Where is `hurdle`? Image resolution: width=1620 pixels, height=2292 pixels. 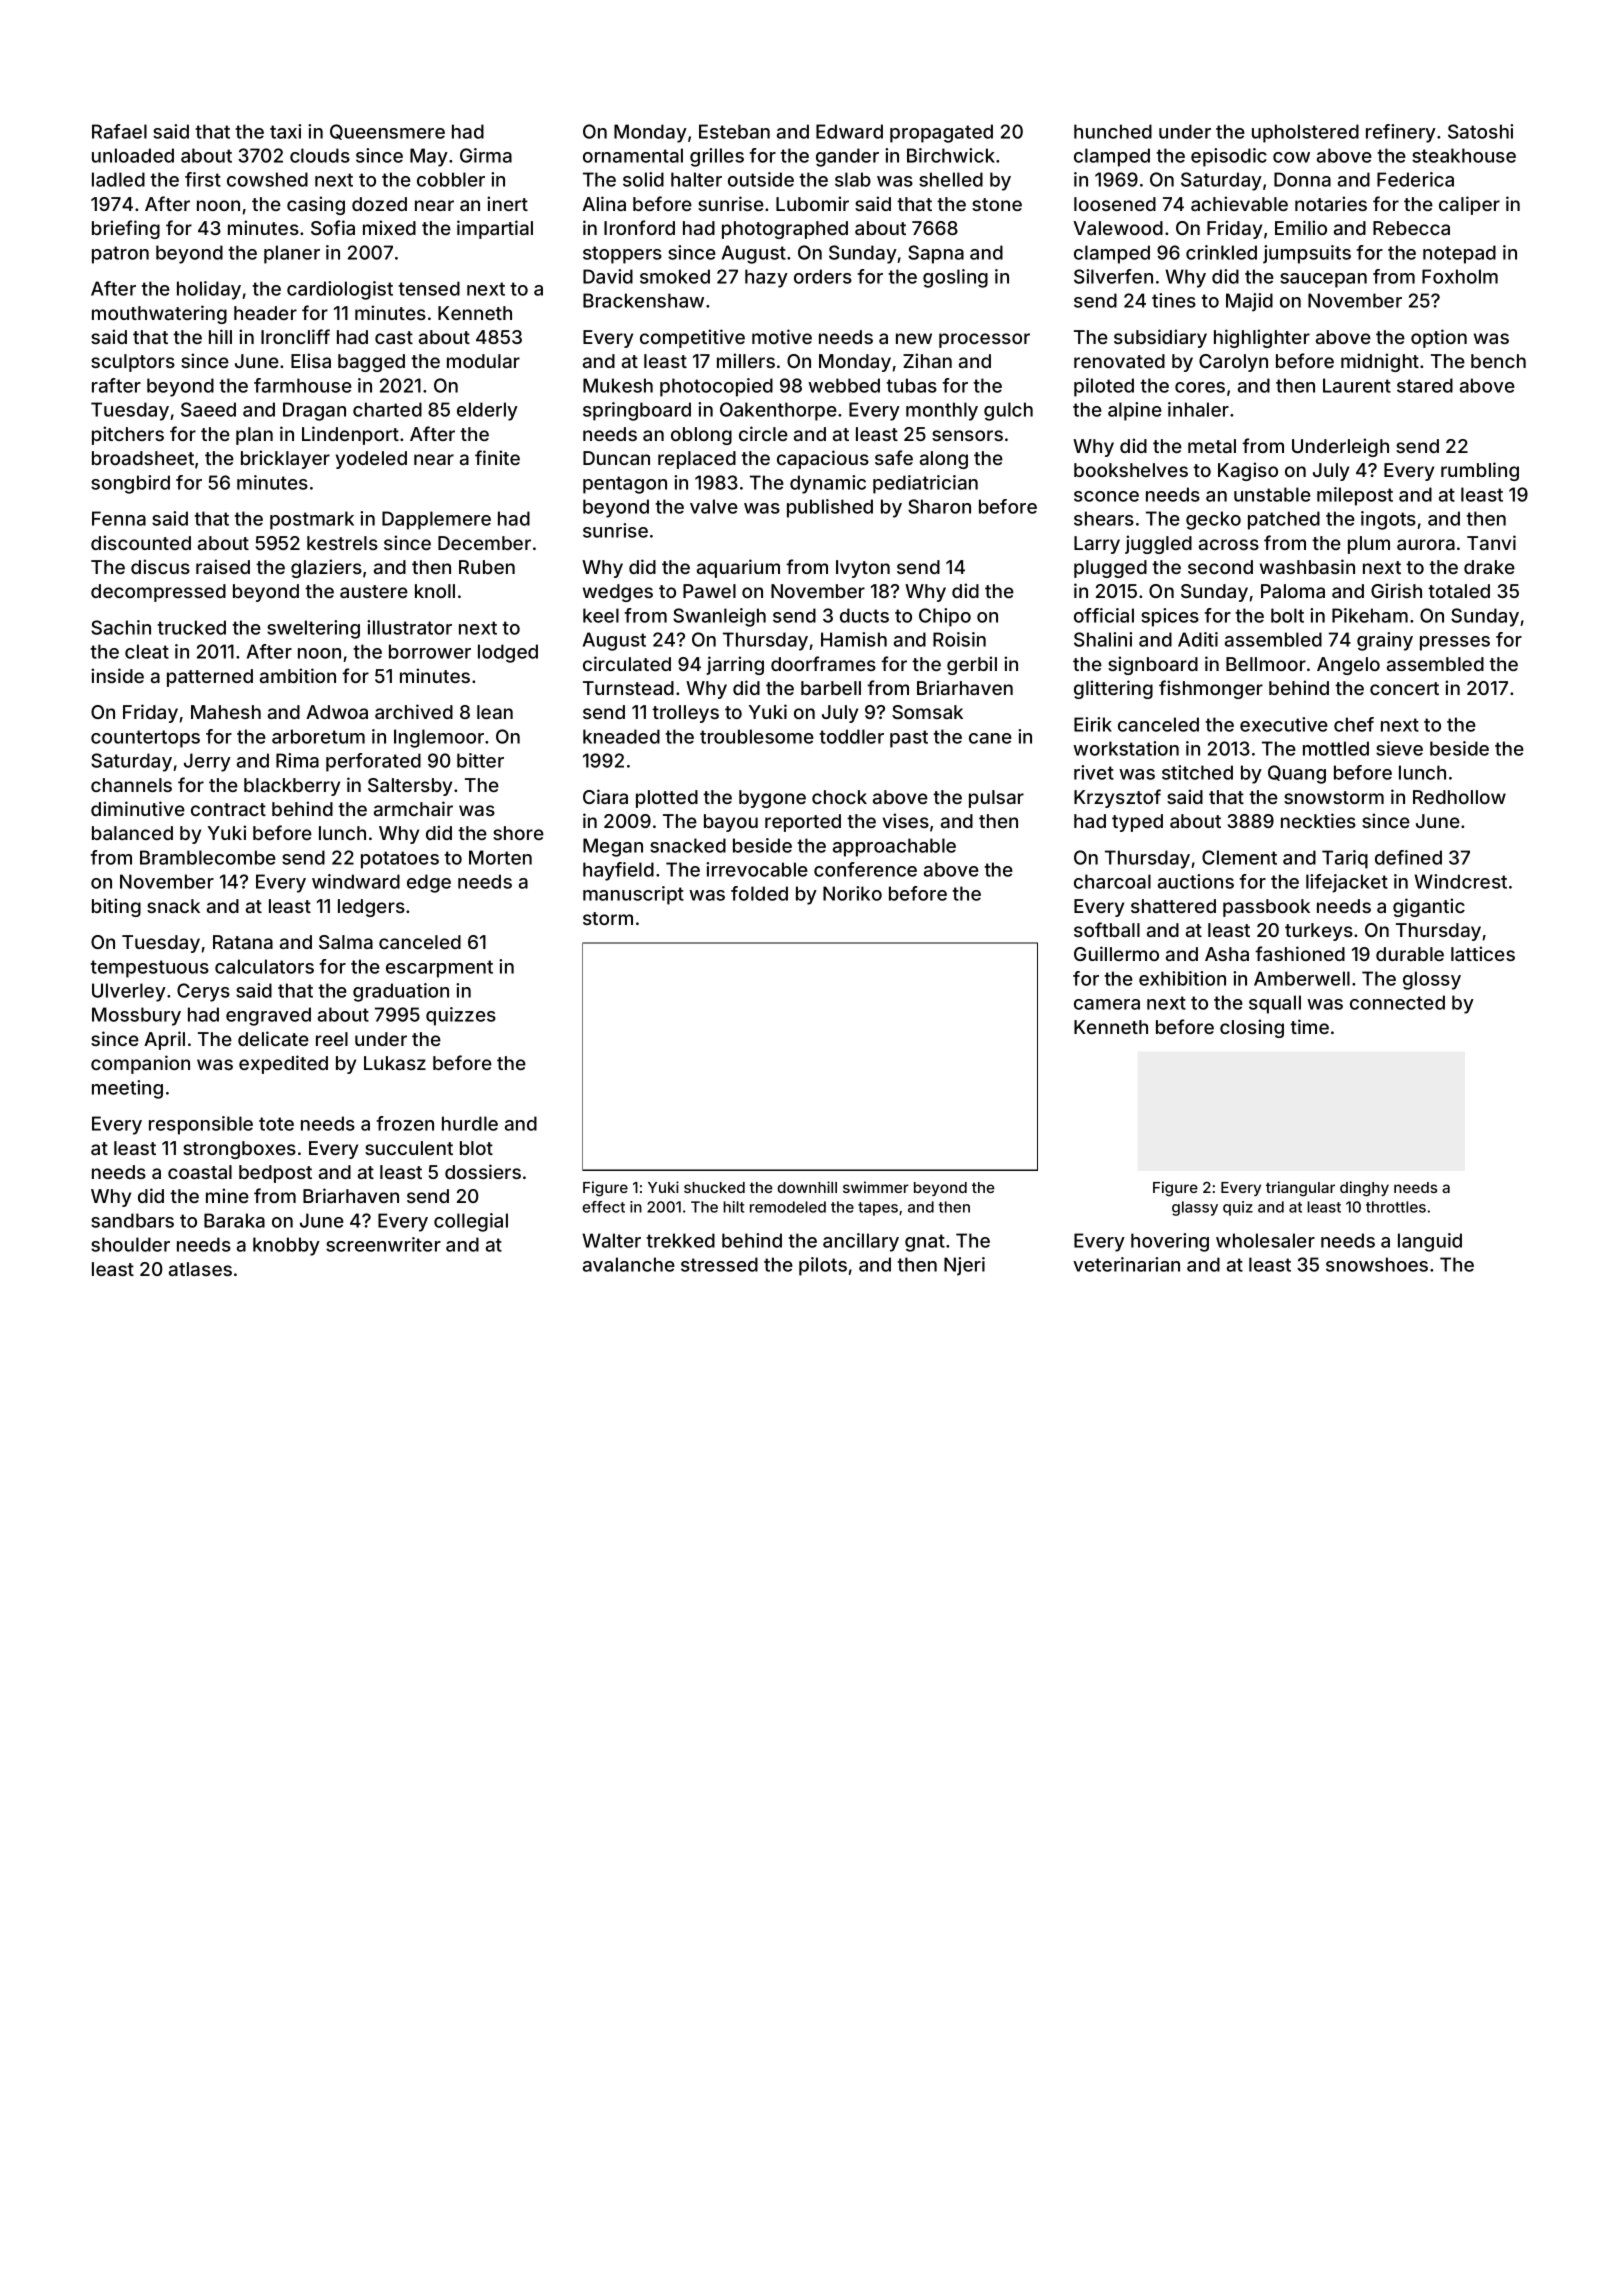 hurdle is located at coordinates (470, 1123).
